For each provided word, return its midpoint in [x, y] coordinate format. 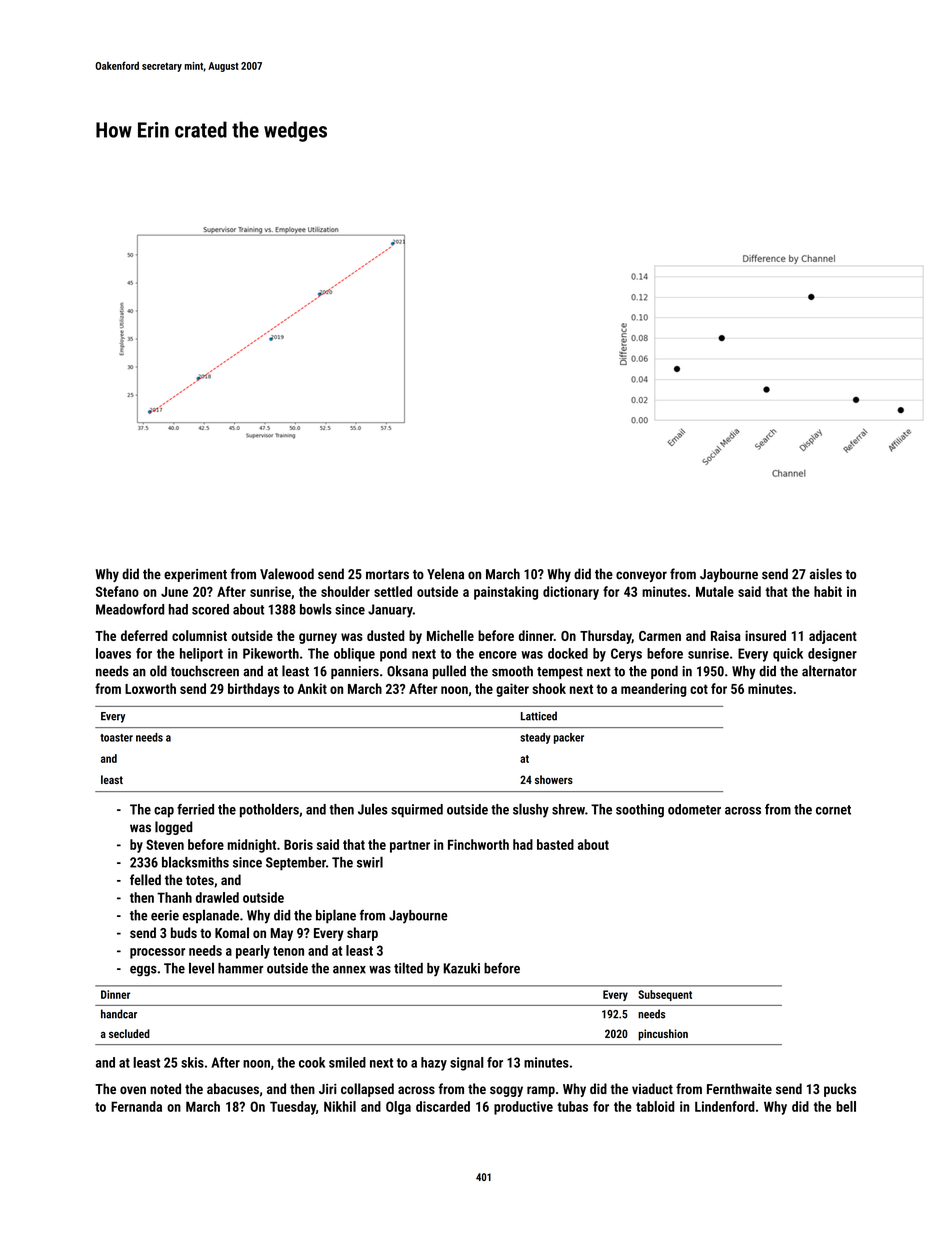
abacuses [233, 1088]
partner [410, 846]
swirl [370, 862]
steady [535, 738]
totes [200, 880]
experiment [195, 575]
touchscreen [205, 671]
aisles [826, 574]
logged [174, 828]
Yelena [445, 574]
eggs [143, 971]
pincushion [663, 1035]
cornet [833, 810]
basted [555, 844]
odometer [694, 809]
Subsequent [665, 995]
